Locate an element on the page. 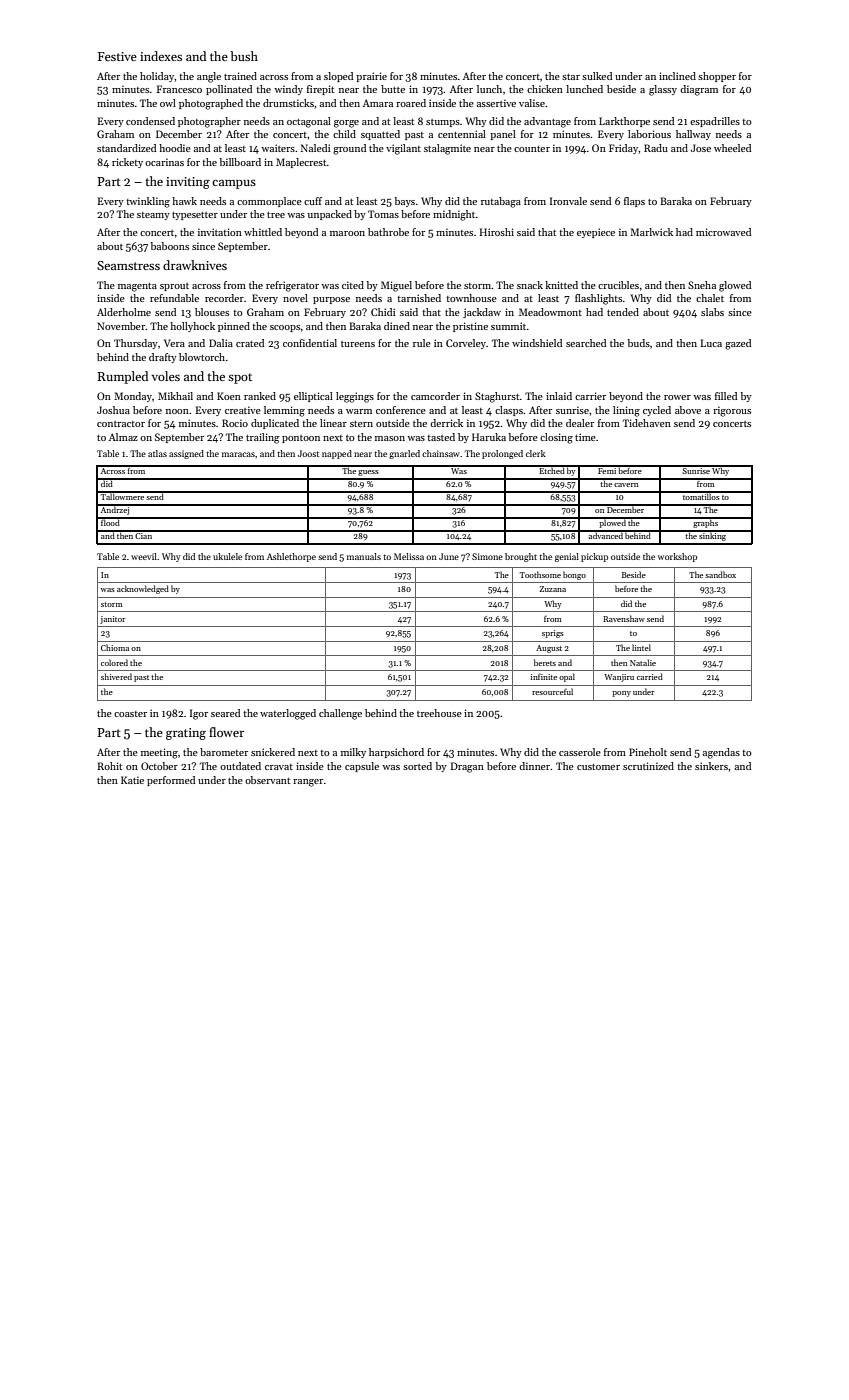 This image has width=849, height=1400. vigilant is located at coordinates (403, 149).
